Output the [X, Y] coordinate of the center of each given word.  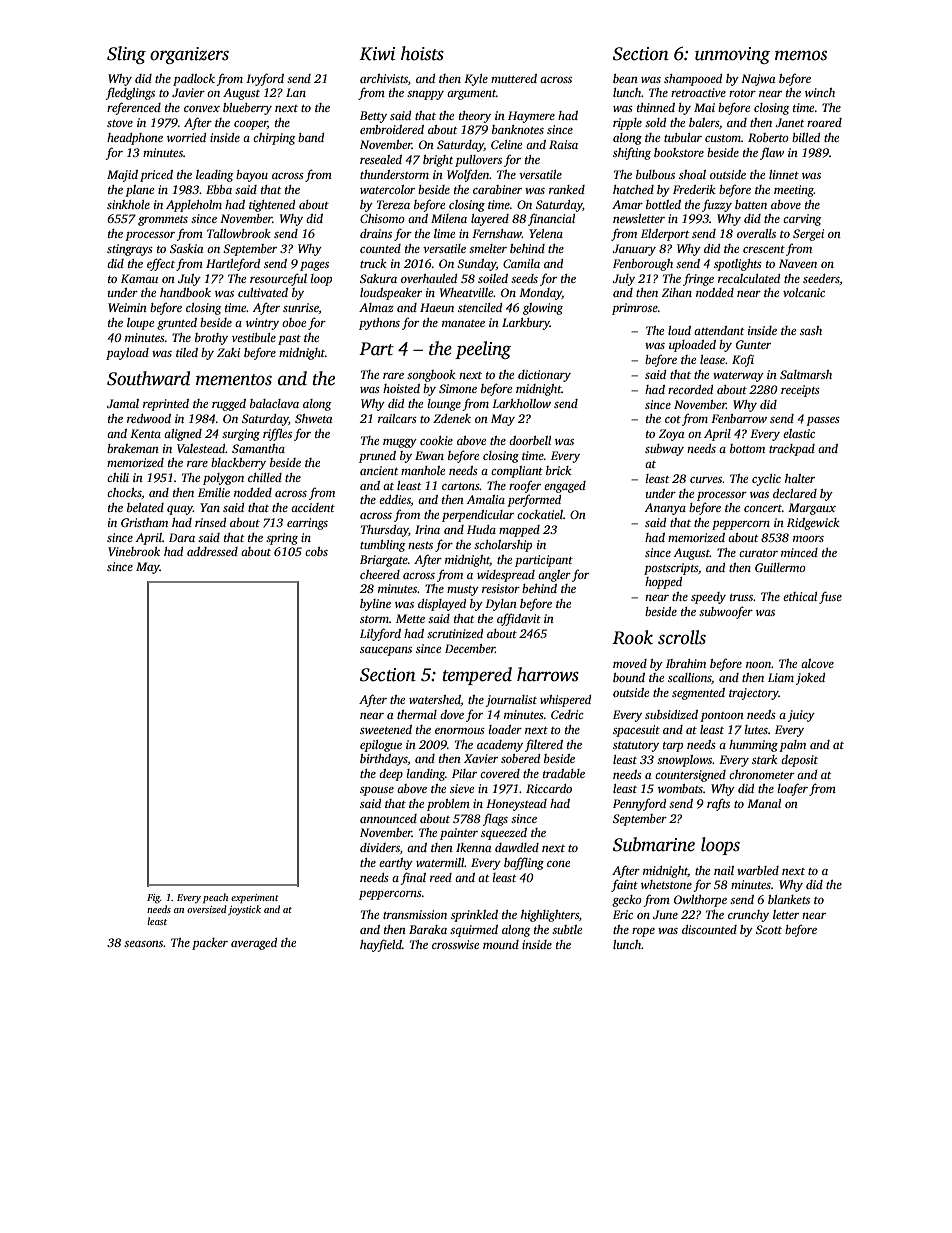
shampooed [693, 80]
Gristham [144, 522]
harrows [548, 674]
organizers [189, 55]
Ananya [665, 509]
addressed [212, 551]
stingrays [130, 250]
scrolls [682, 637]
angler [554, 576]
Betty [373, 117]
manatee [463, 323]
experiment [255, 899]
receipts [800, 391]
